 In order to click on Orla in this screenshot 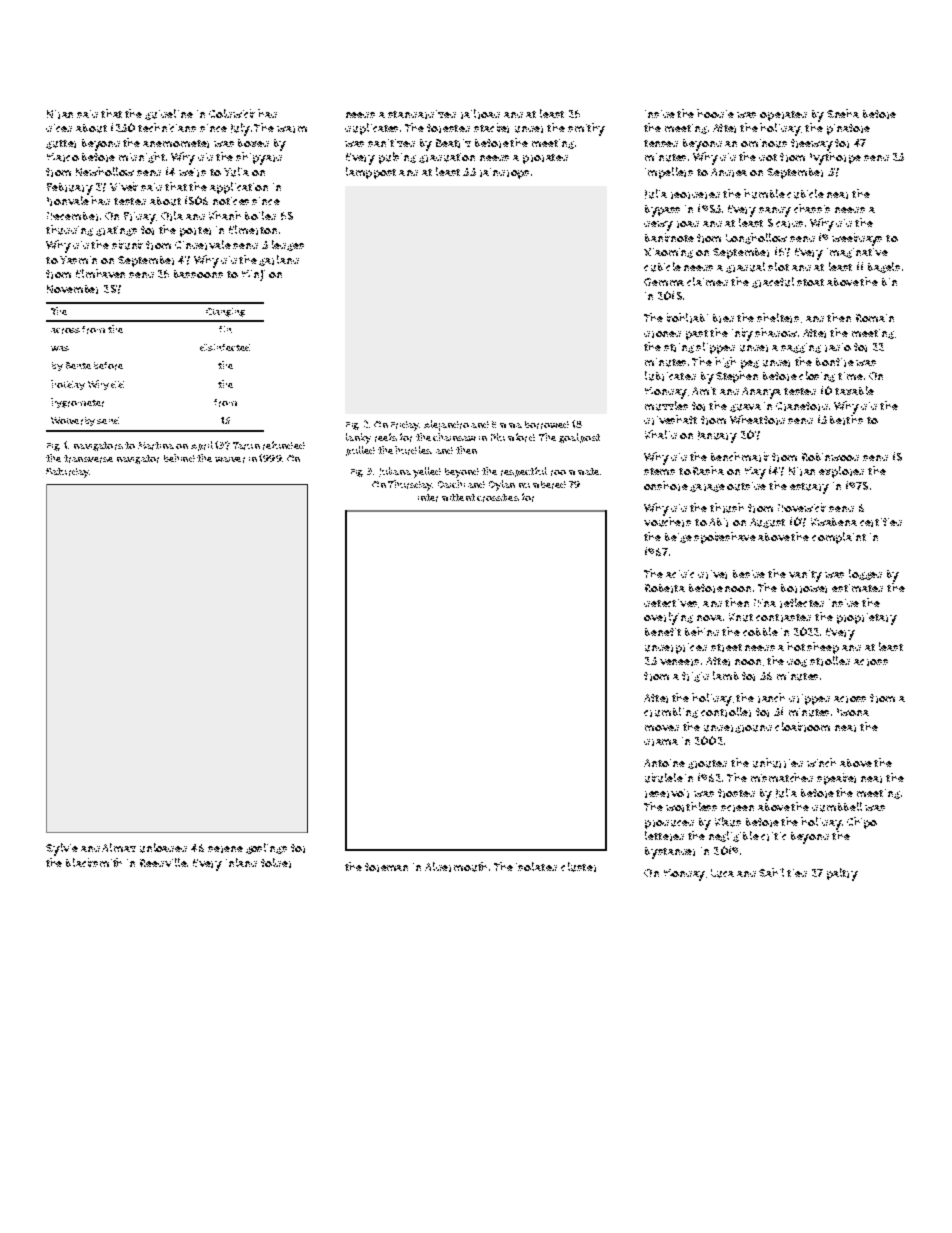, I will do `click(172, 216)`.
